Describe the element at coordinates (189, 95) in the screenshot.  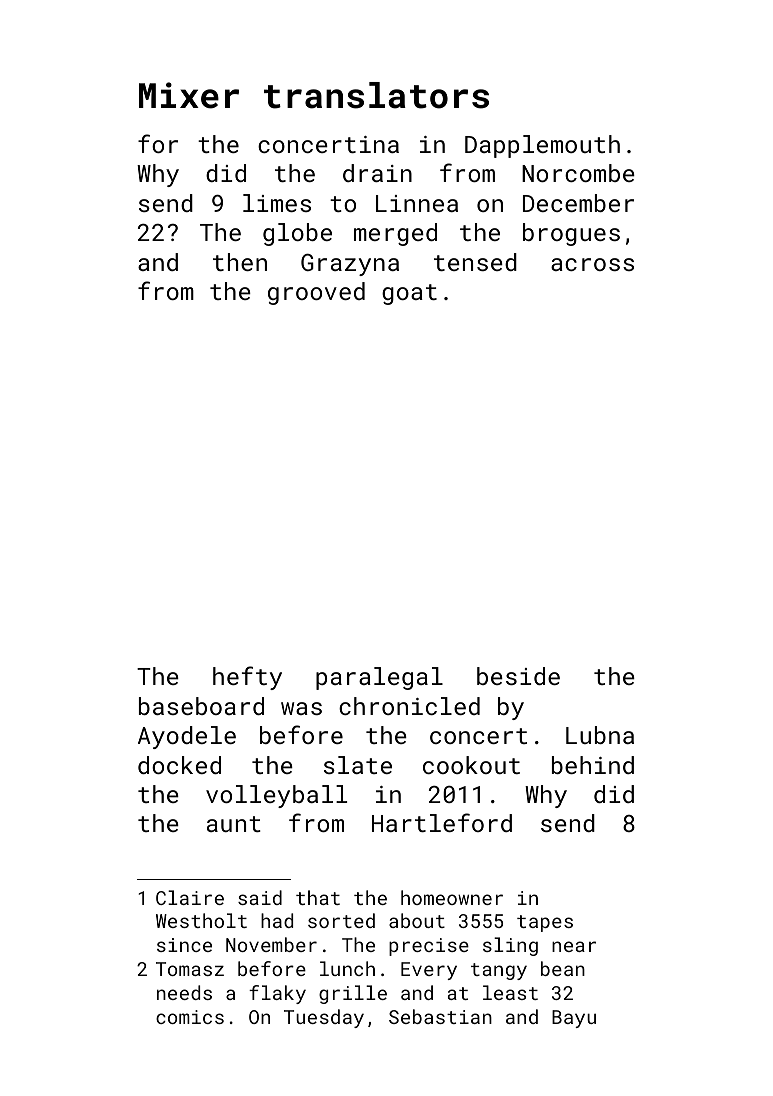
I see `Mixer` at that location.
